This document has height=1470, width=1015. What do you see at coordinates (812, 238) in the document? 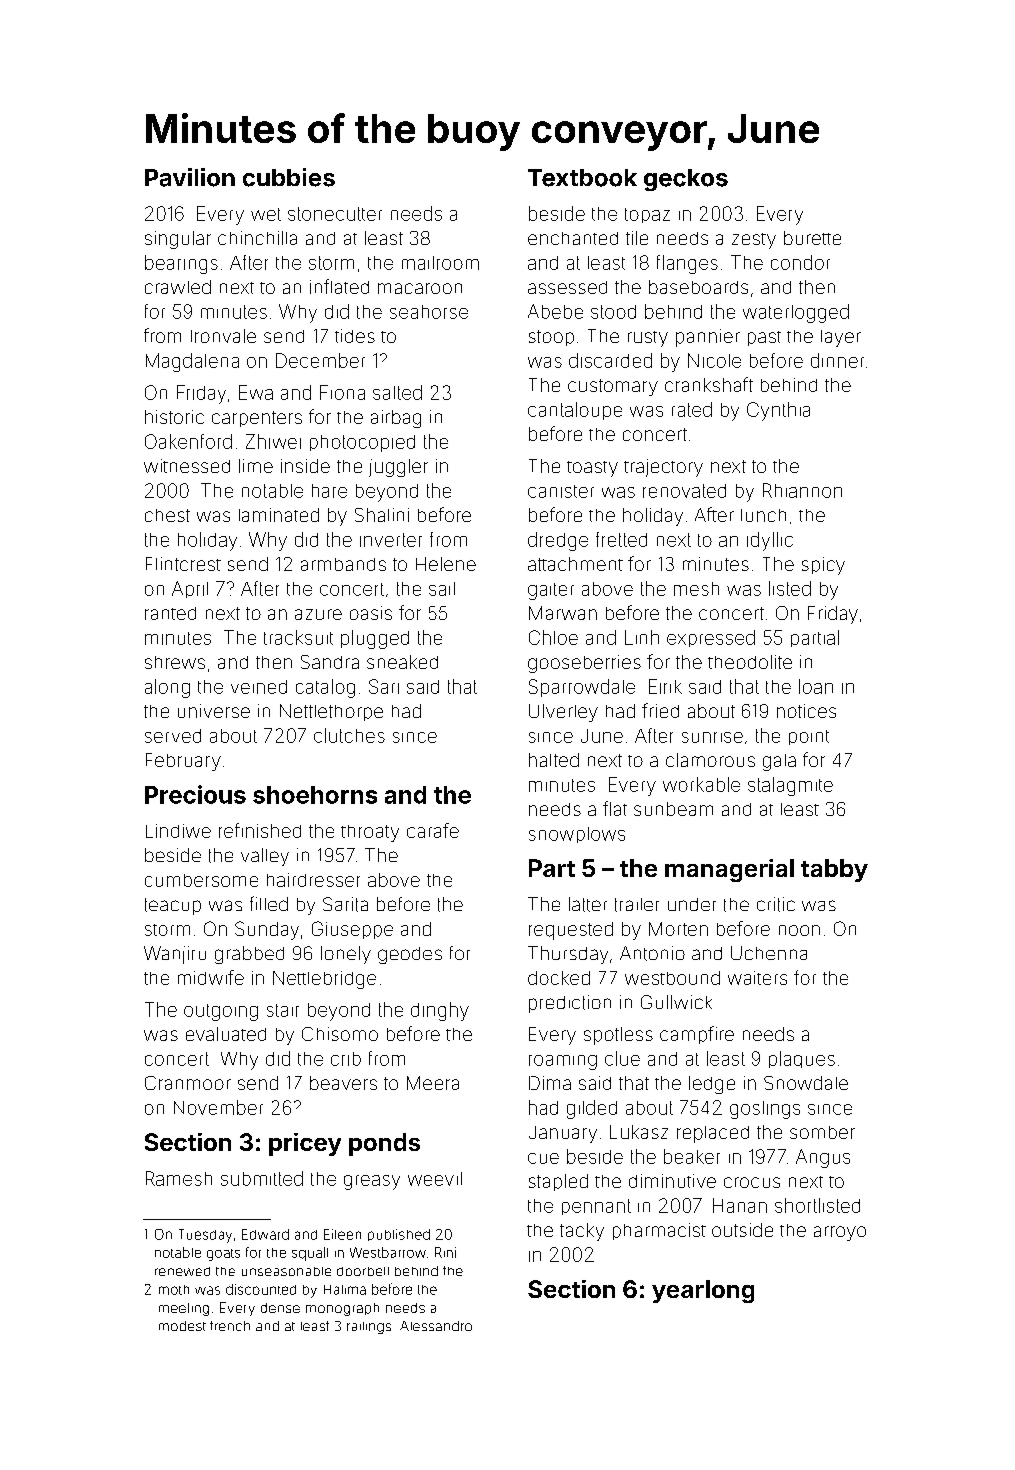
I see `burette` at bounding box center [812, 238].
